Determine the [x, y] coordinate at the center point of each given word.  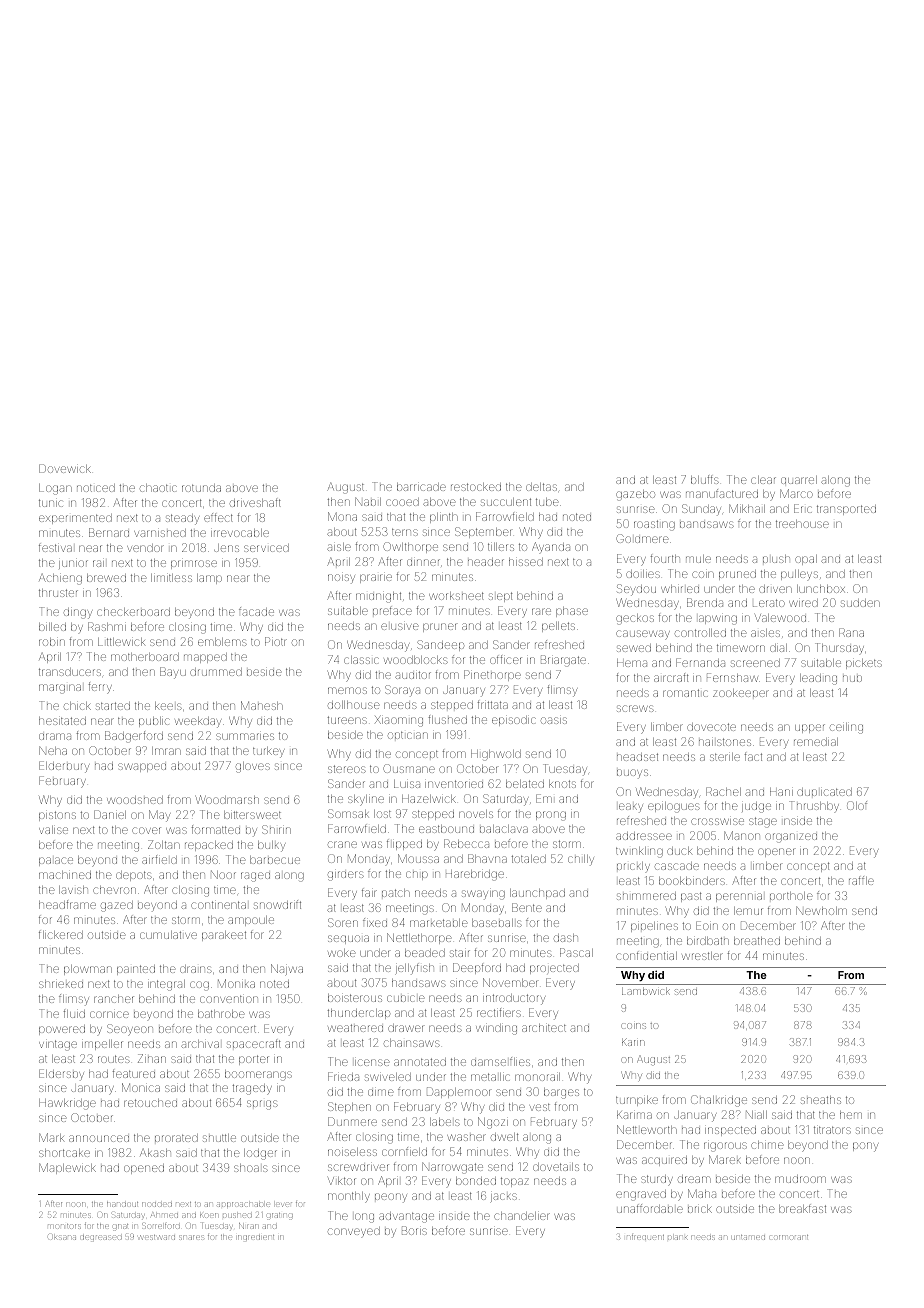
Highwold [496, 755]
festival [55, 548]
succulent [506, 502]
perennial [739, 897]
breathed [757, 941]
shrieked [61, 984]
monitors [64, 1226]
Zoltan [164, 844]
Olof [857, 805]
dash [566, 938]
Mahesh [262, 705]
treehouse [802, 524]
